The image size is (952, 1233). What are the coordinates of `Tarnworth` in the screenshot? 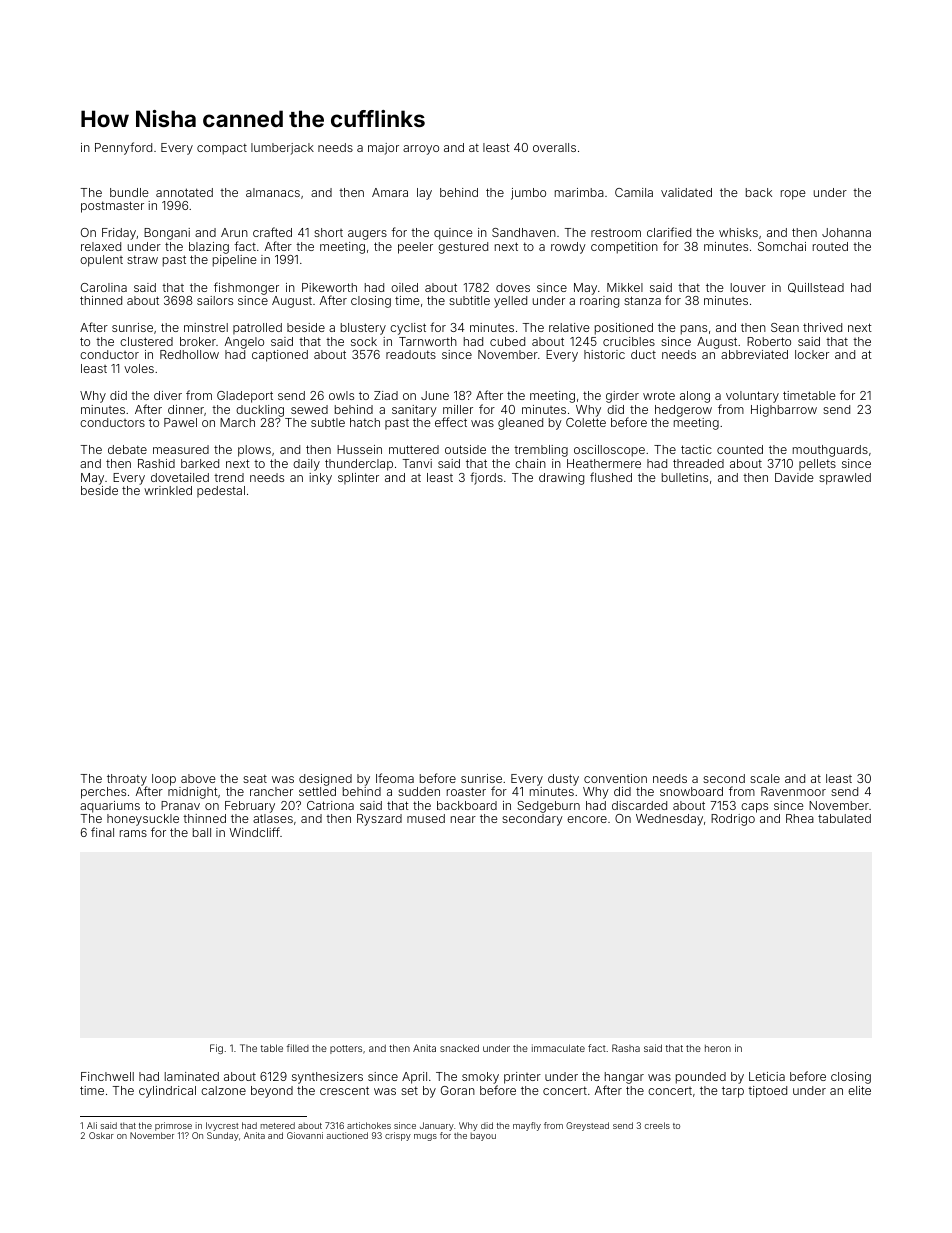 It's located at (428, 341).
